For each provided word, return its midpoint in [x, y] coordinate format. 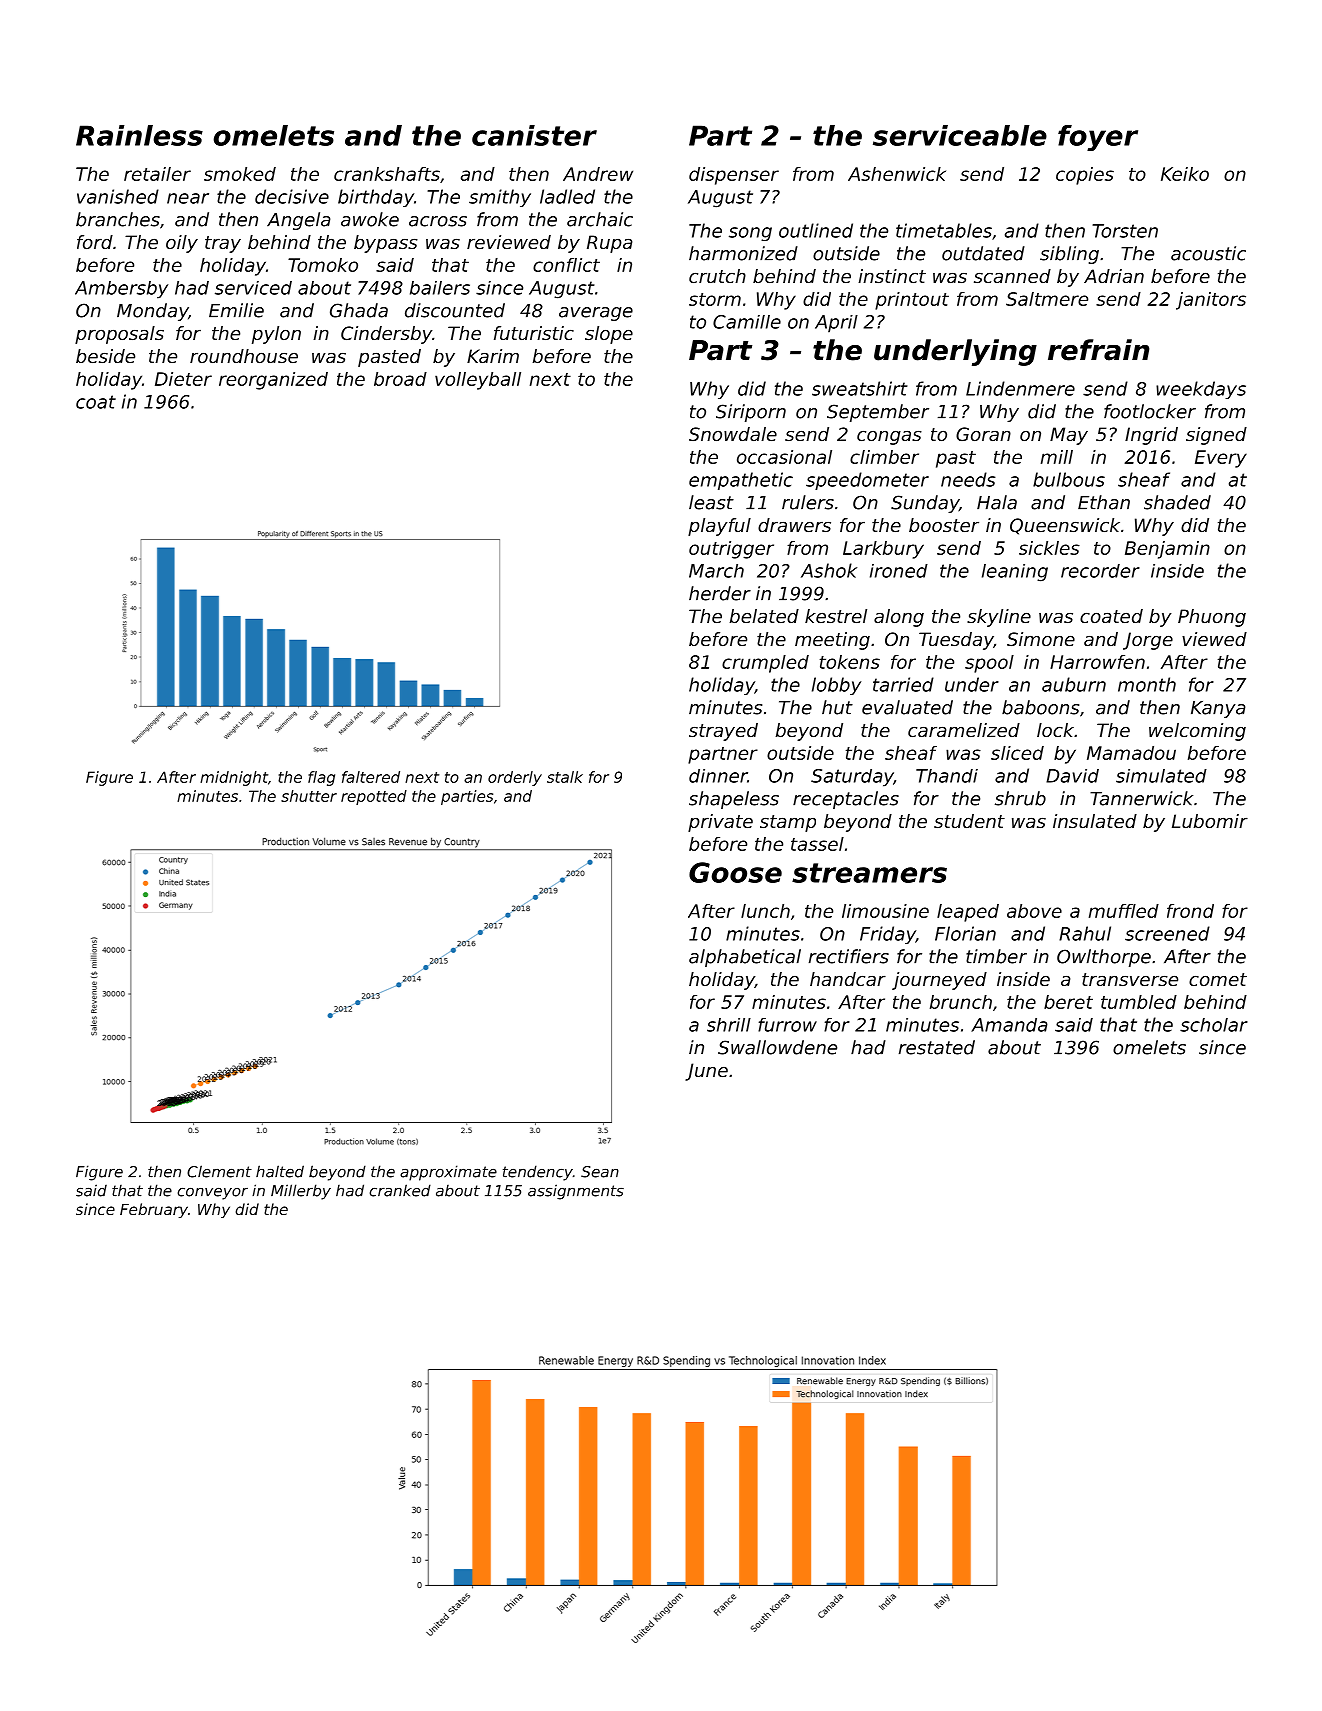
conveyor [212, 1193]
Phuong [1212, 618]
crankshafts [387, 174]
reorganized [273, 381]
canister [534, 135]
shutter [309, 796]
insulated [1095, 821]
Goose [735, 872]
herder [720, 593]
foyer [1098, 138]
